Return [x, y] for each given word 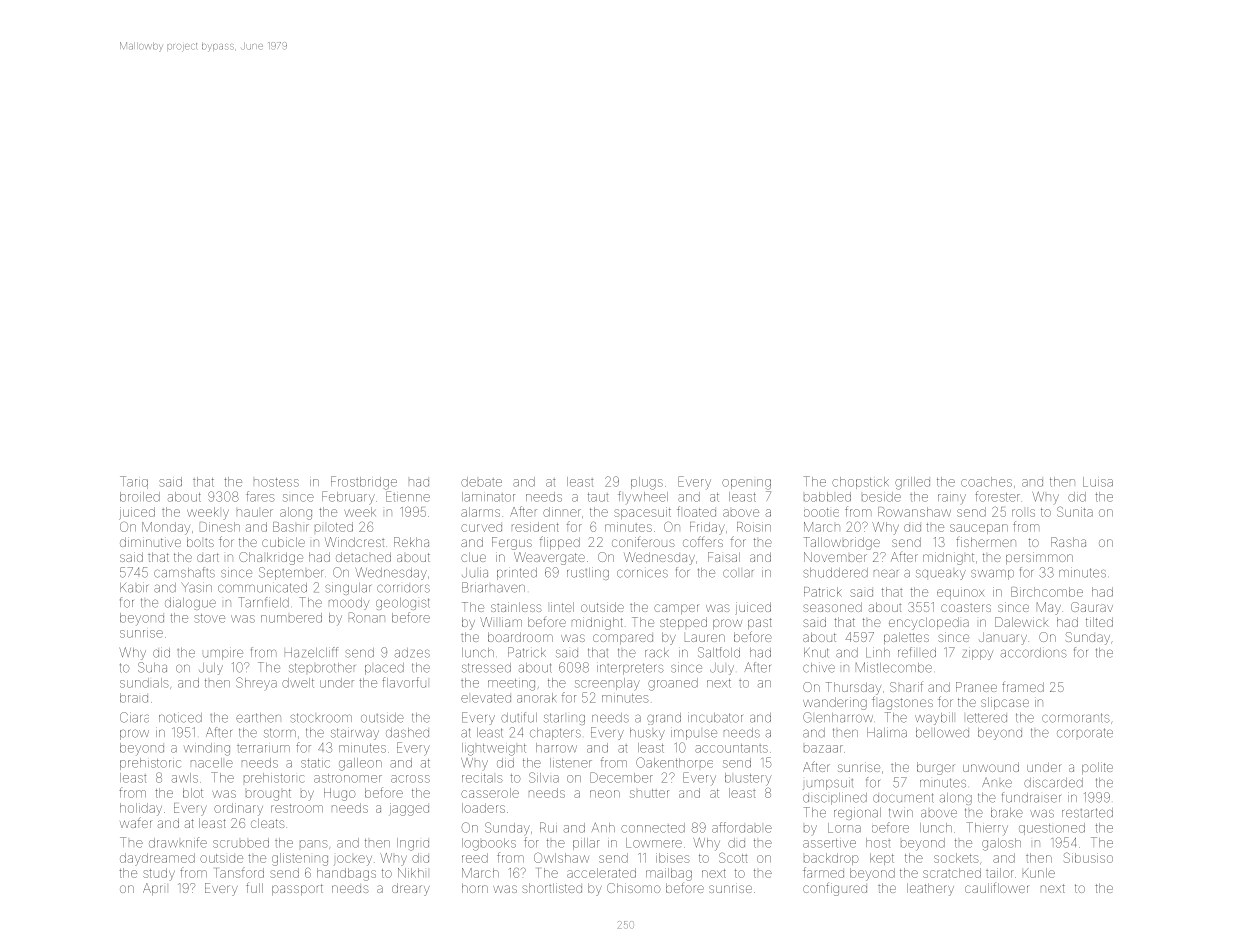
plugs [647, 483]
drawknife [178, 842]
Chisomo [634, 888]
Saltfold [719, 652]
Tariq [134, 482]
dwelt [298, 683]
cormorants [1076, 718]
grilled [912, 483]
